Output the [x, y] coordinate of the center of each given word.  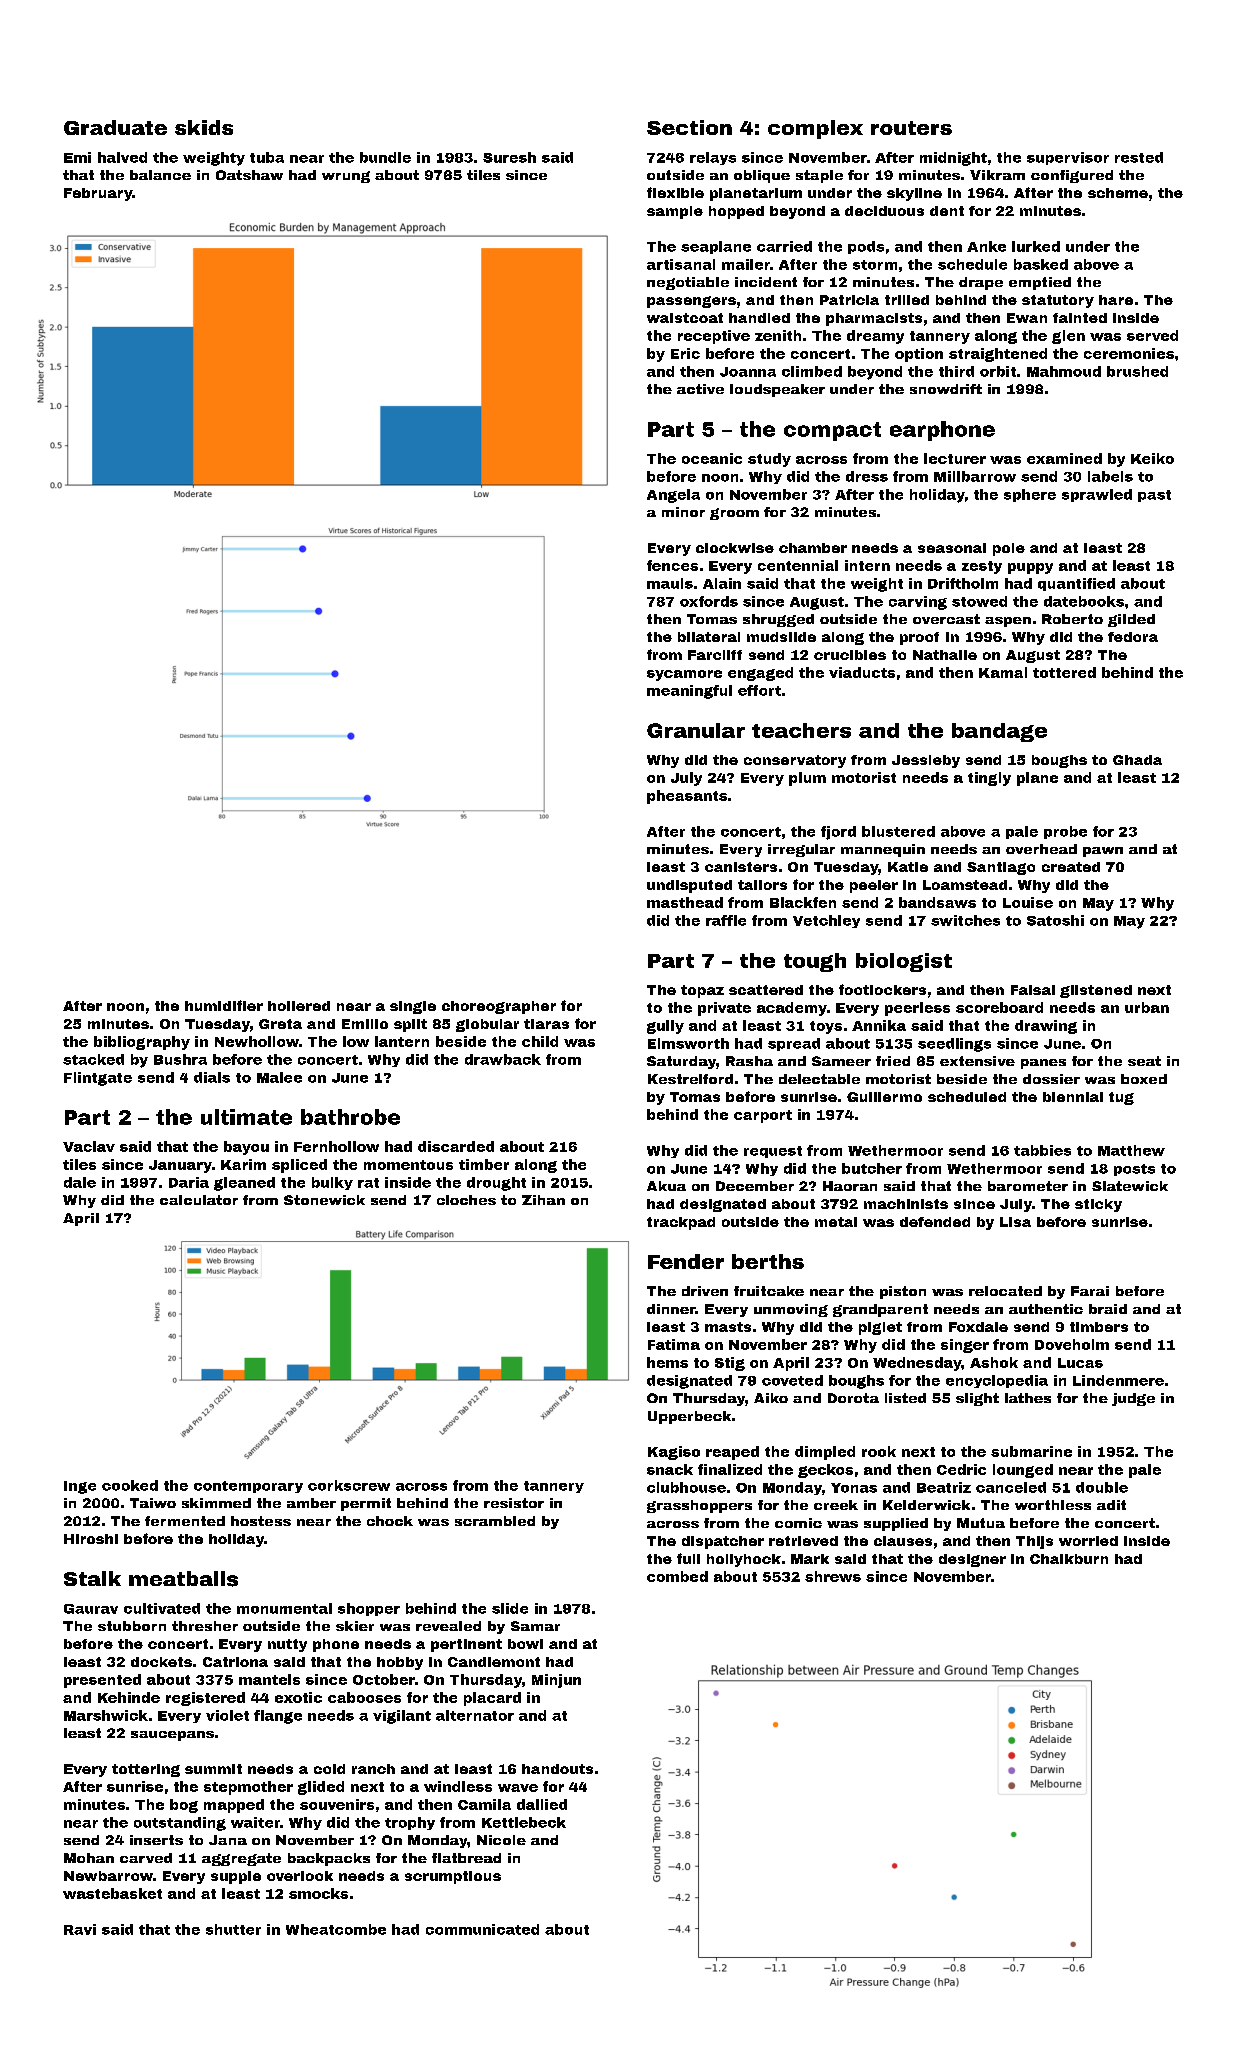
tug [1121, 1098]
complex [815, 129]
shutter [233, 1929]
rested [1139, 157]
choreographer [499, 1007]
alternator [475, 1715]
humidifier [224, 1005]
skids [204, 127]
